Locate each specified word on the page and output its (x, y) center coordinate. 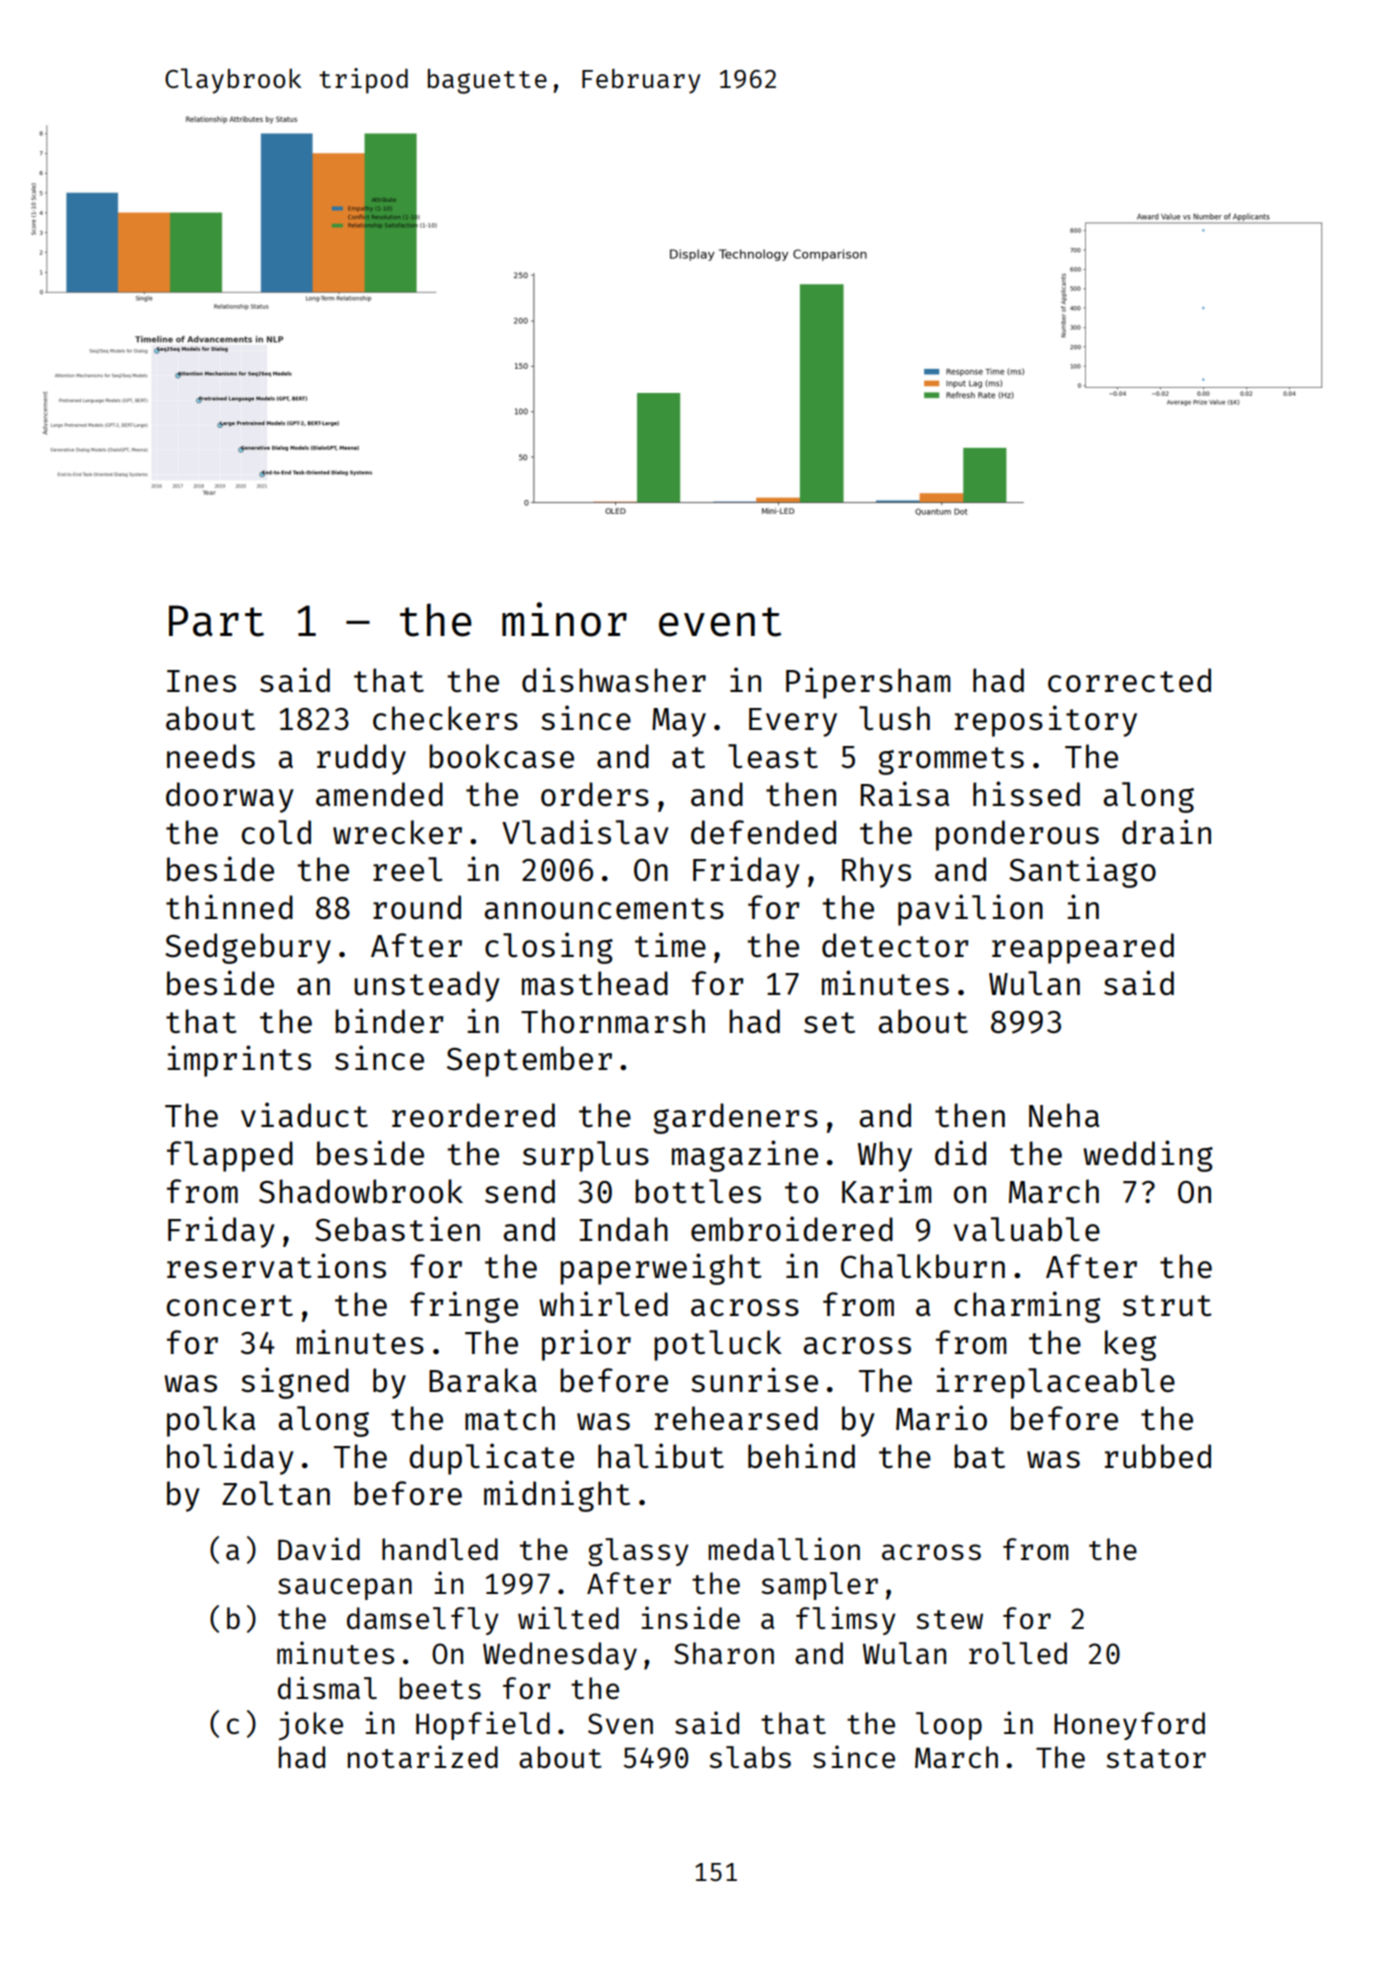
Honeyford (1129, 1726)
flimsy (846, 1620)
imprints (239, 1061)
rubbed (1158, 1456)
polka (211, 1421)
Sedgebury (248, 948)
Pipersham (868, 683)
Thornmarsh (613, 1021)
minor (564, 619)
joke (311, 1726)
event (720, 622)
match (510, 1418)
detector (895, 945)
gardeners (735, 1118)
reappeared (1083, 948)
